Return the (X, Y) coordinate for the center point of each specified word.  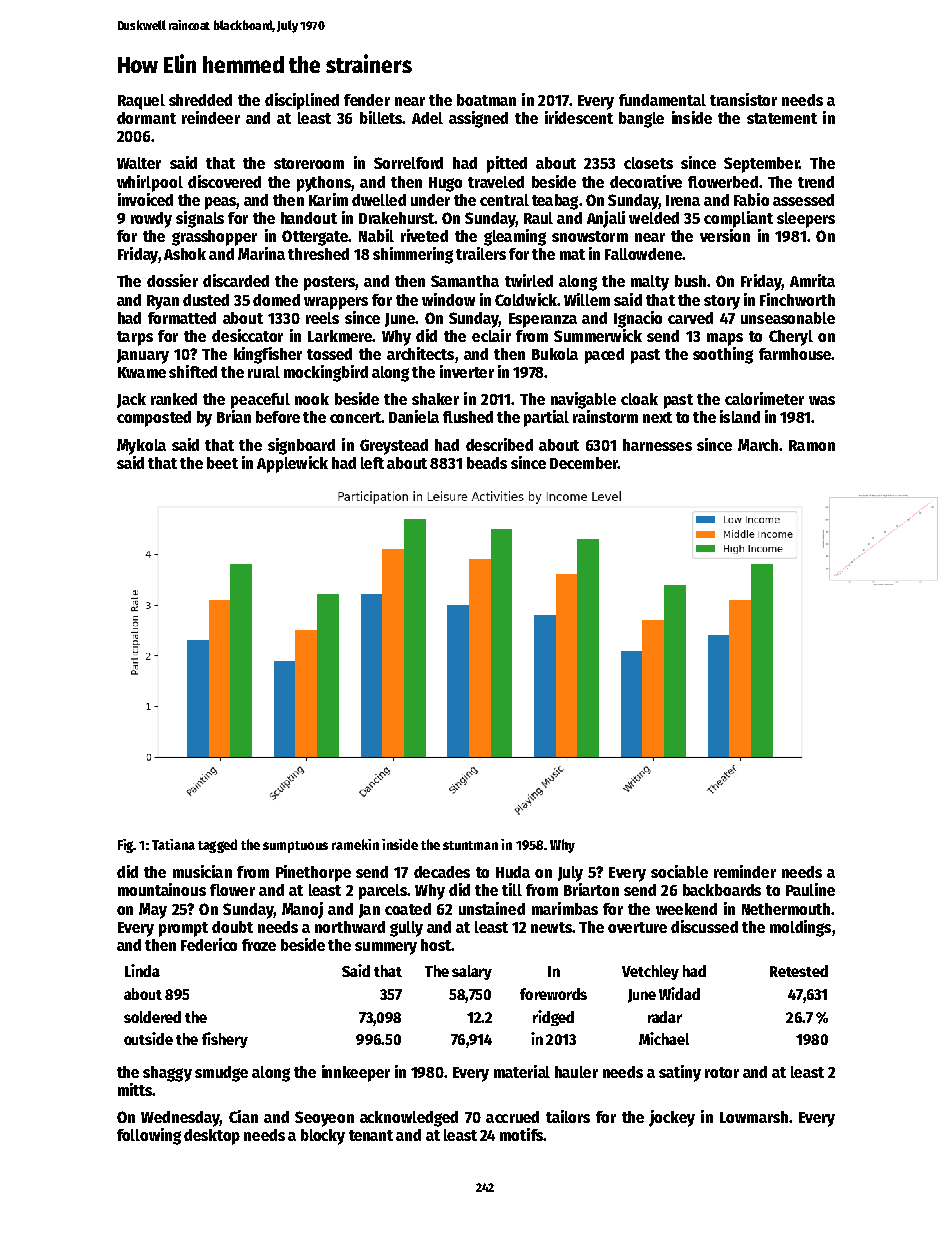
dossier (172, 280)
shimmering (413, 255)
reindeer (211, 117)
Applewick (292, 464)
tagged (217, 846)
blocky (323, 1137)
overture (637, 927)
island (740, 416)
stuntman (470, 845)
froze (259, 945)
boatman (486, 100)
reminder (745, 871)
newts (551, 927)
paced (604, 356)
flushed (468, 417)
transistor (743, 99)
